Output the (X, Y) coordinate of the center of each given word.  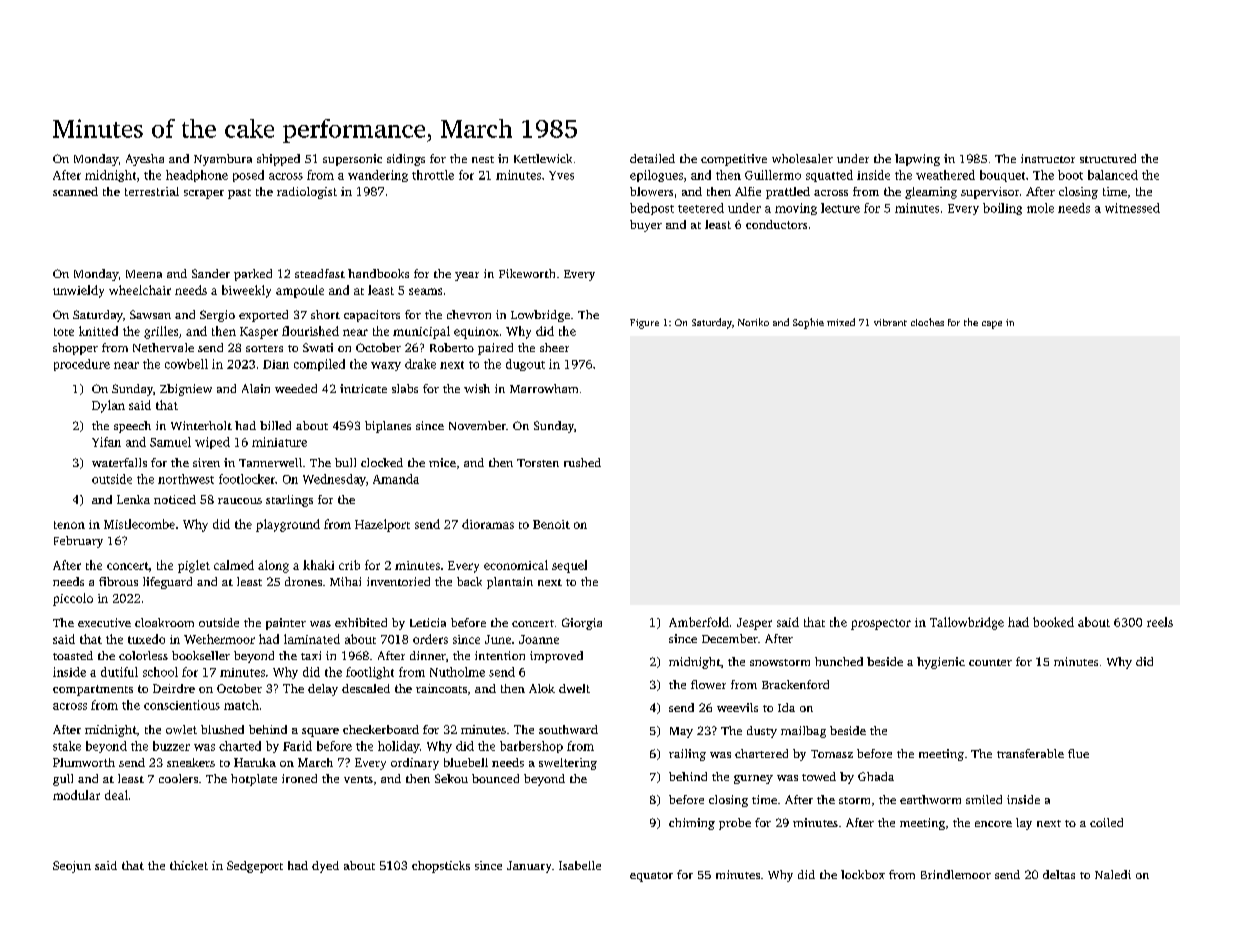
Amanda (396, 479)
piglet (194, 566)
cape (992, 325)
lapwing (917, 160)
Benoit (551, 524)
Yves (561, 175)
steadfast (320, 273)
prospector (881, 624)
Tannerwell (270, 462)
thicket (189, 865)
